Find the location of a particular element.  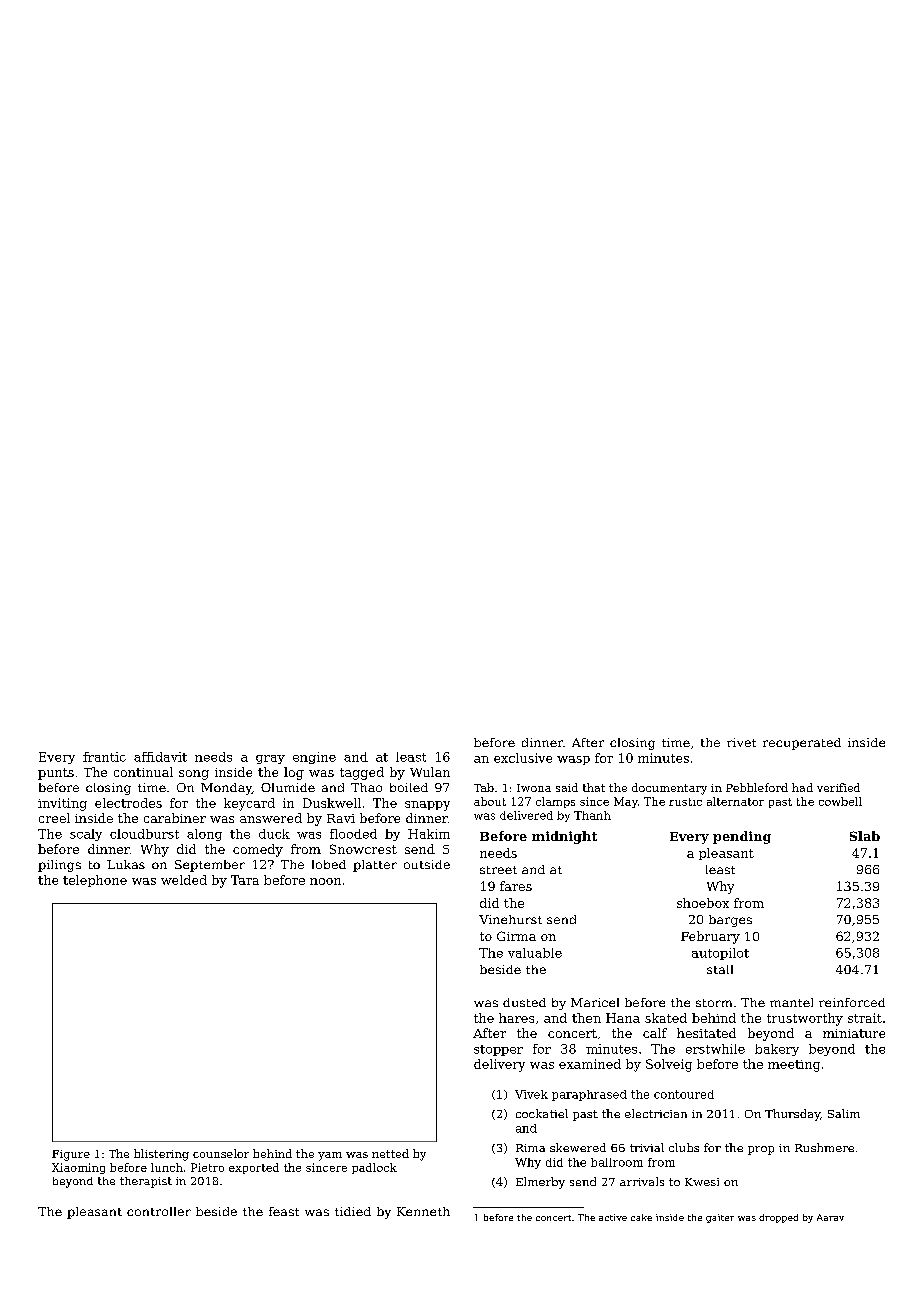

miniature is located at coordinates (854, 1033).
